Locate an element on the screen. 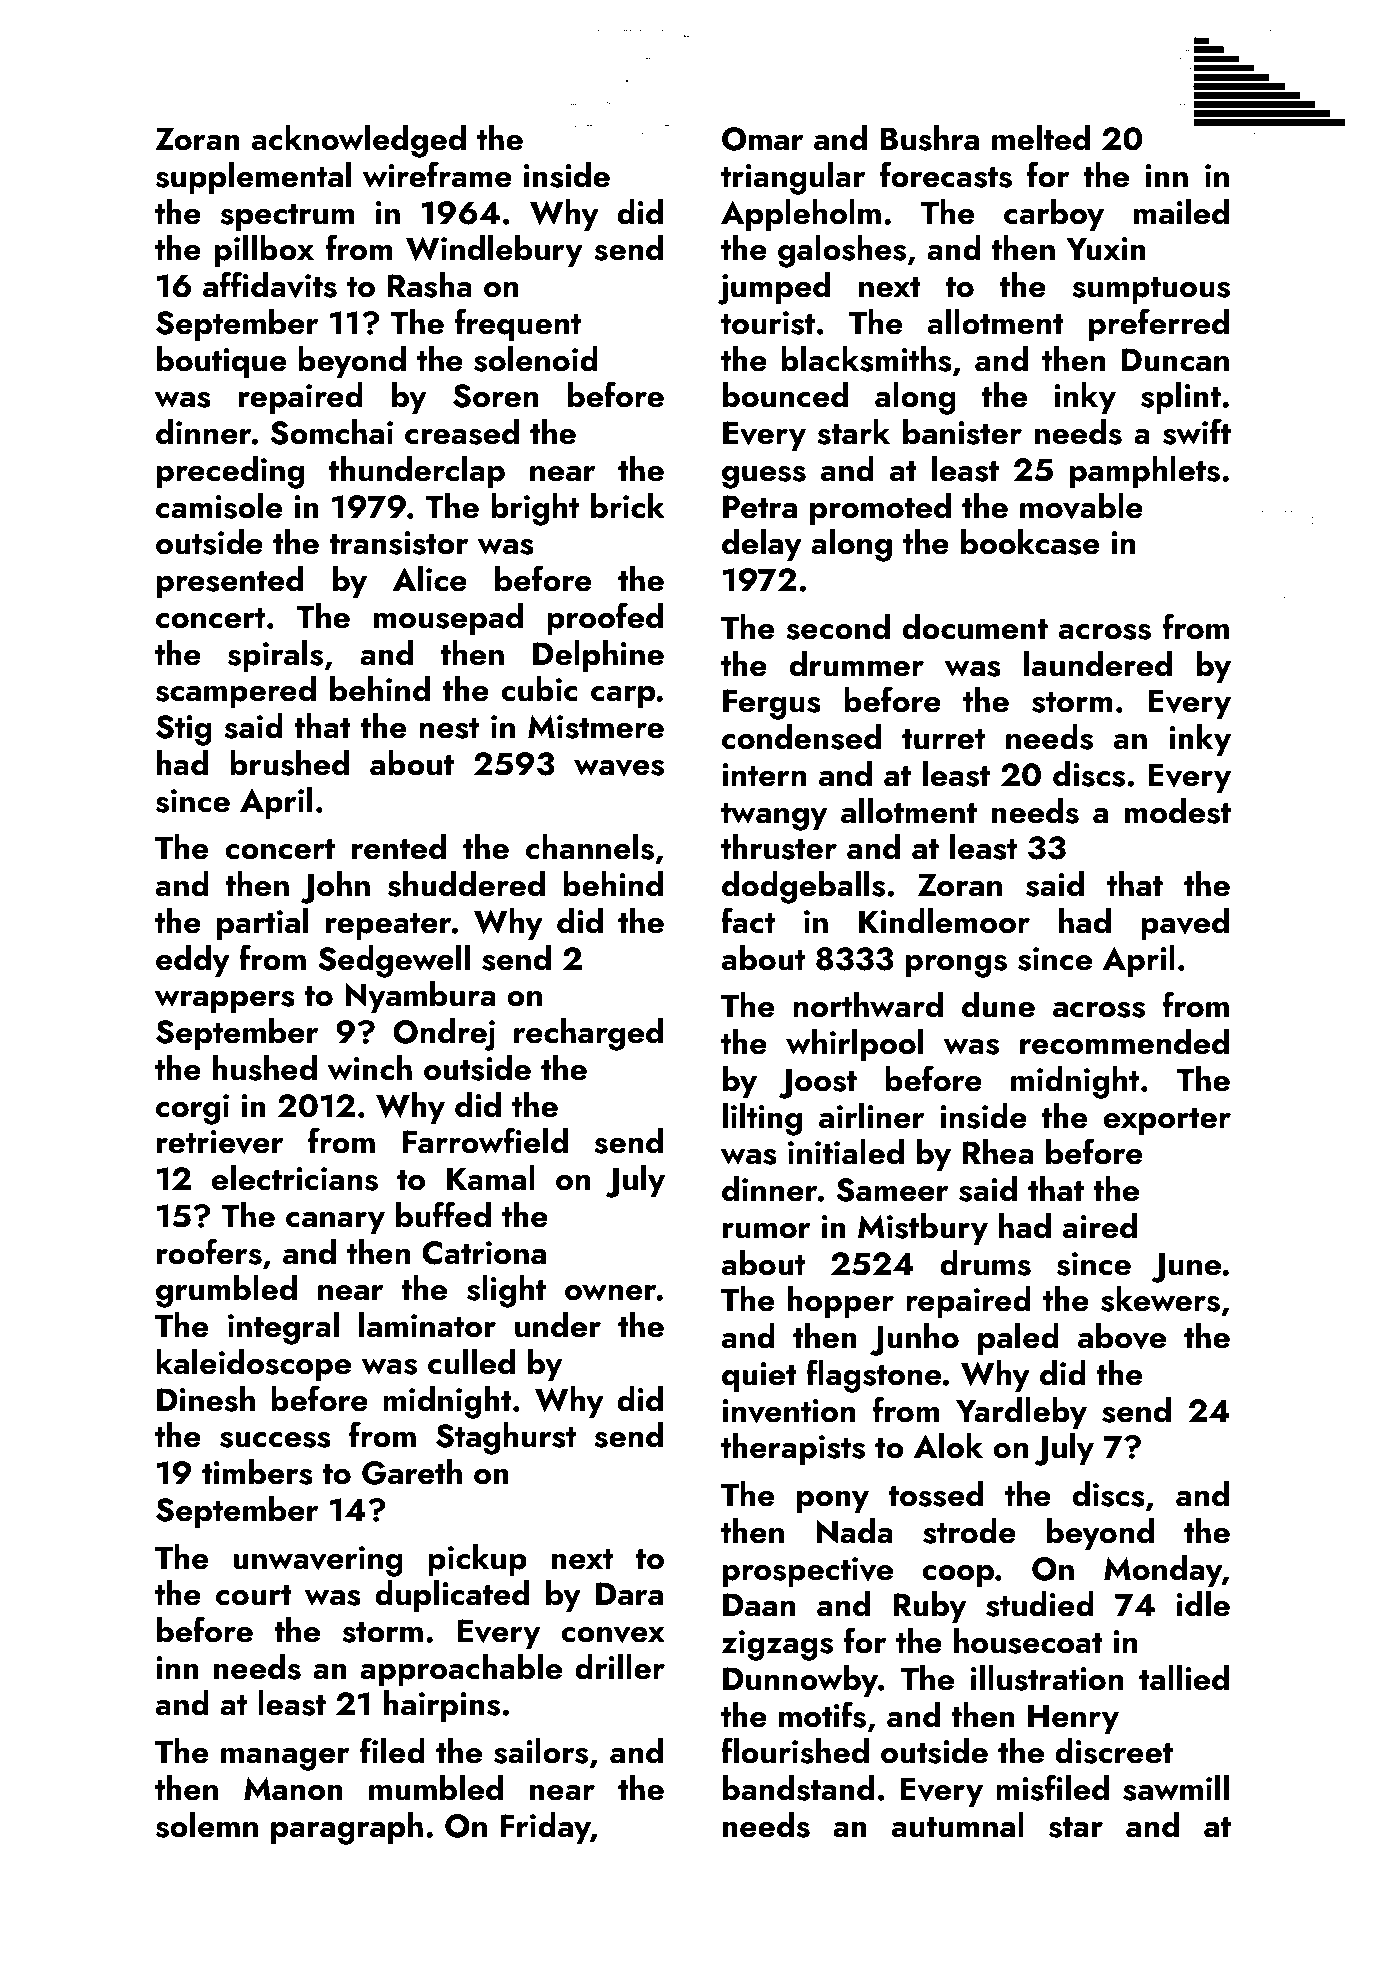  bandstand is located at coordinates (798, 1788).
